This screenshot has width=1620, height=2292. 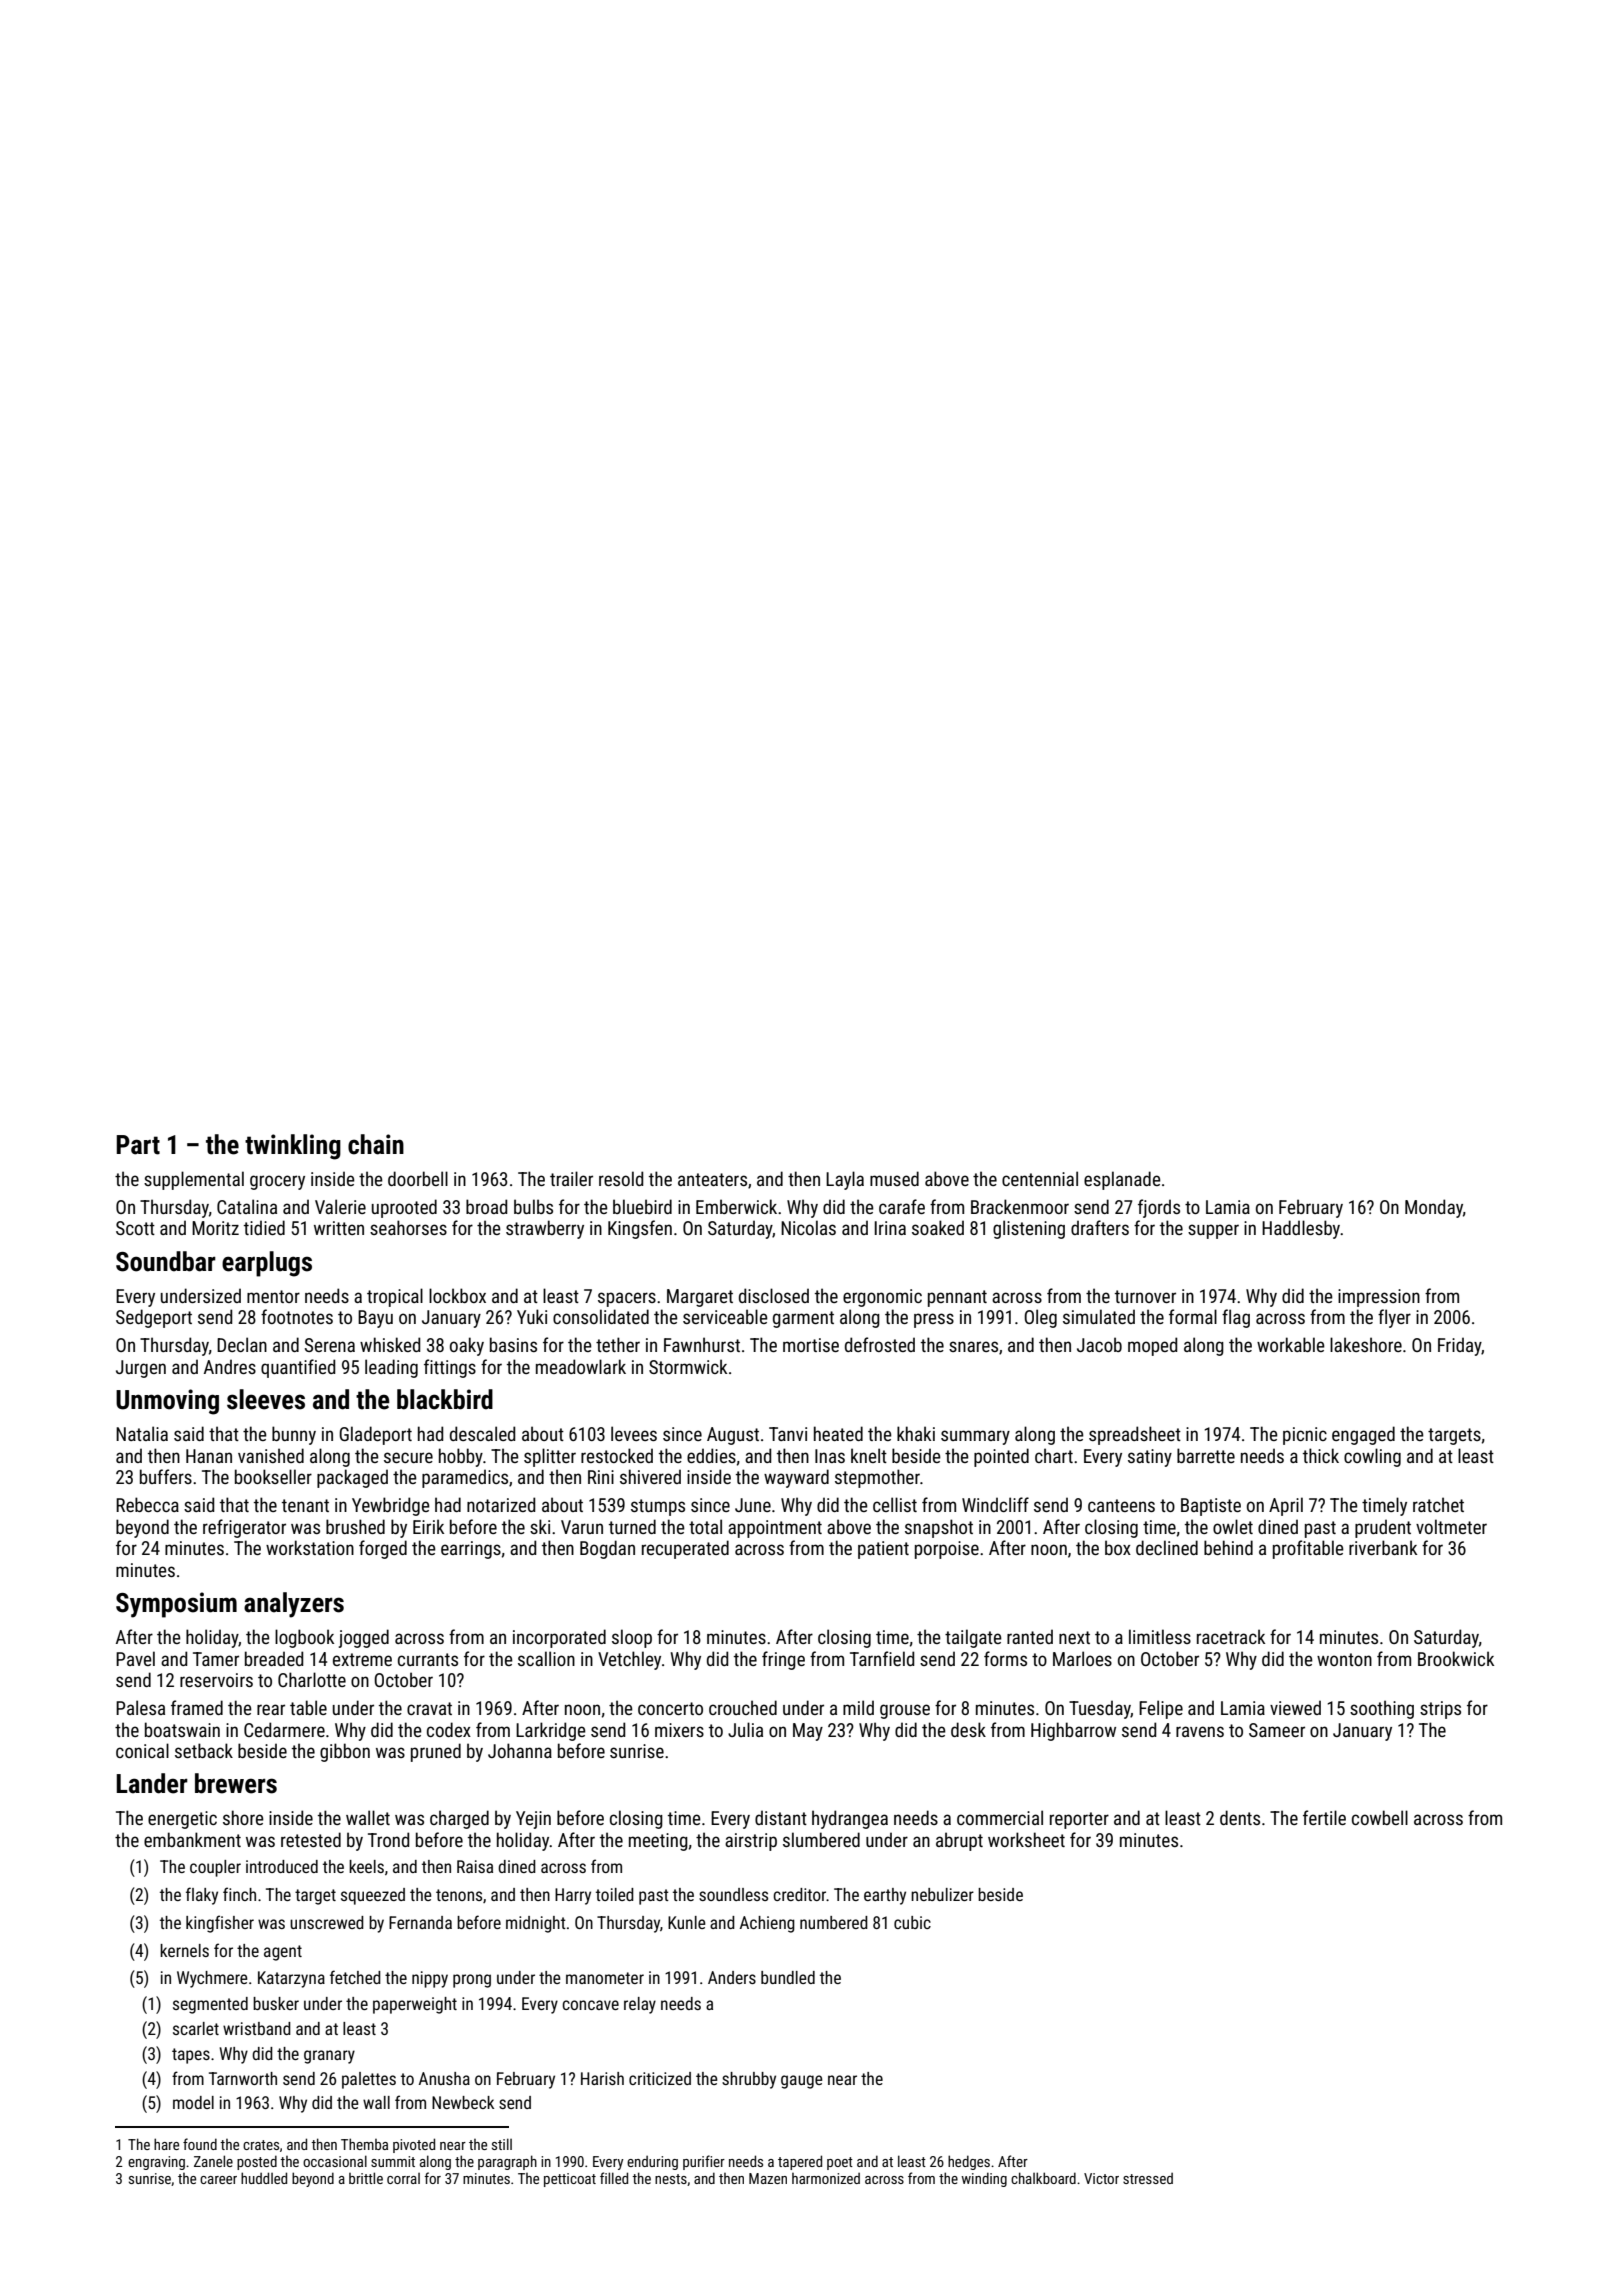 What do you see at coordinates (632, 1638) in the screenshot?
I see `sloop` at bounding box center [632, 1638].
